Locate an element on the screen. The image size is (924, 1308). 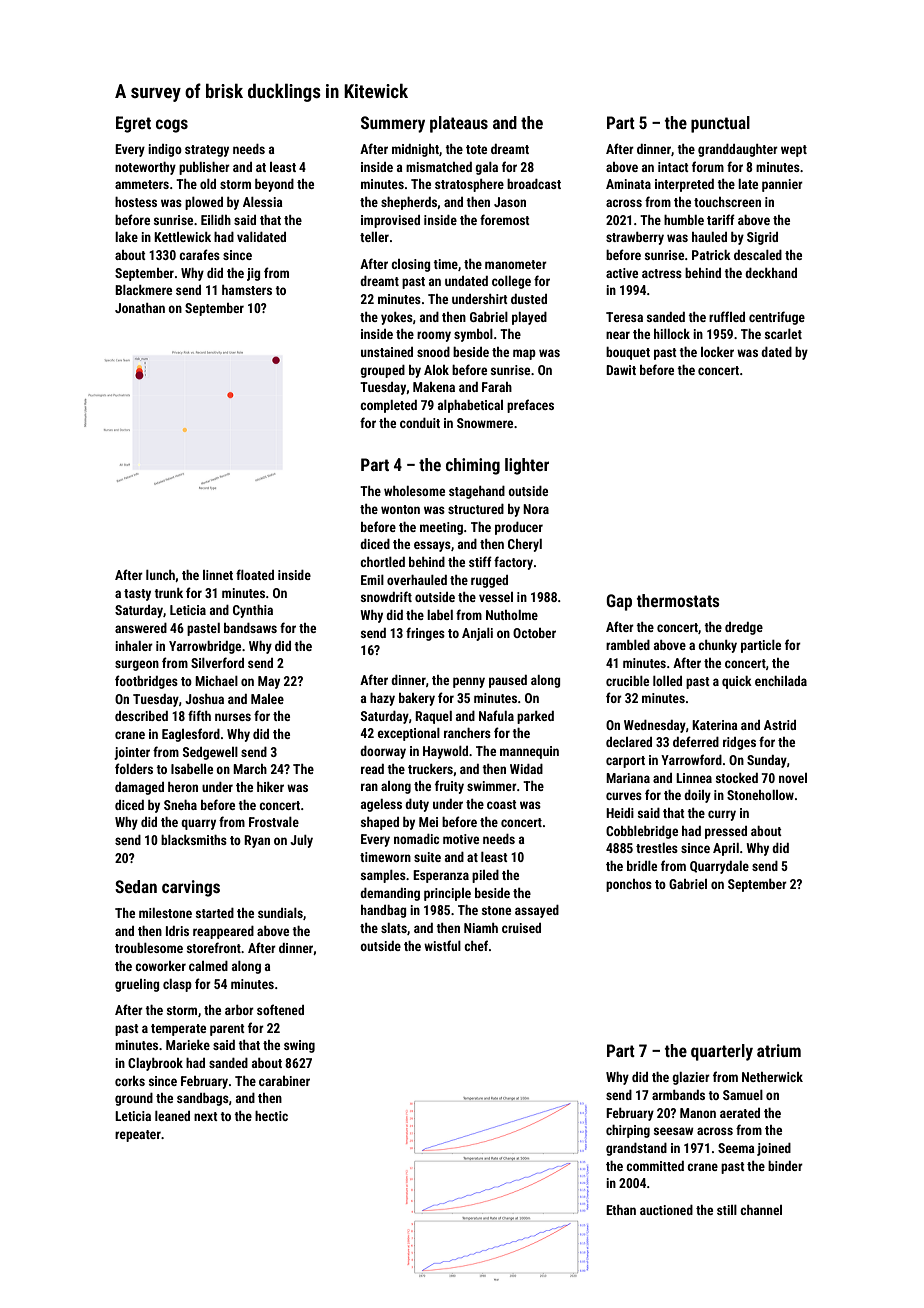
repeater is located at coordinates (138, 1136).
